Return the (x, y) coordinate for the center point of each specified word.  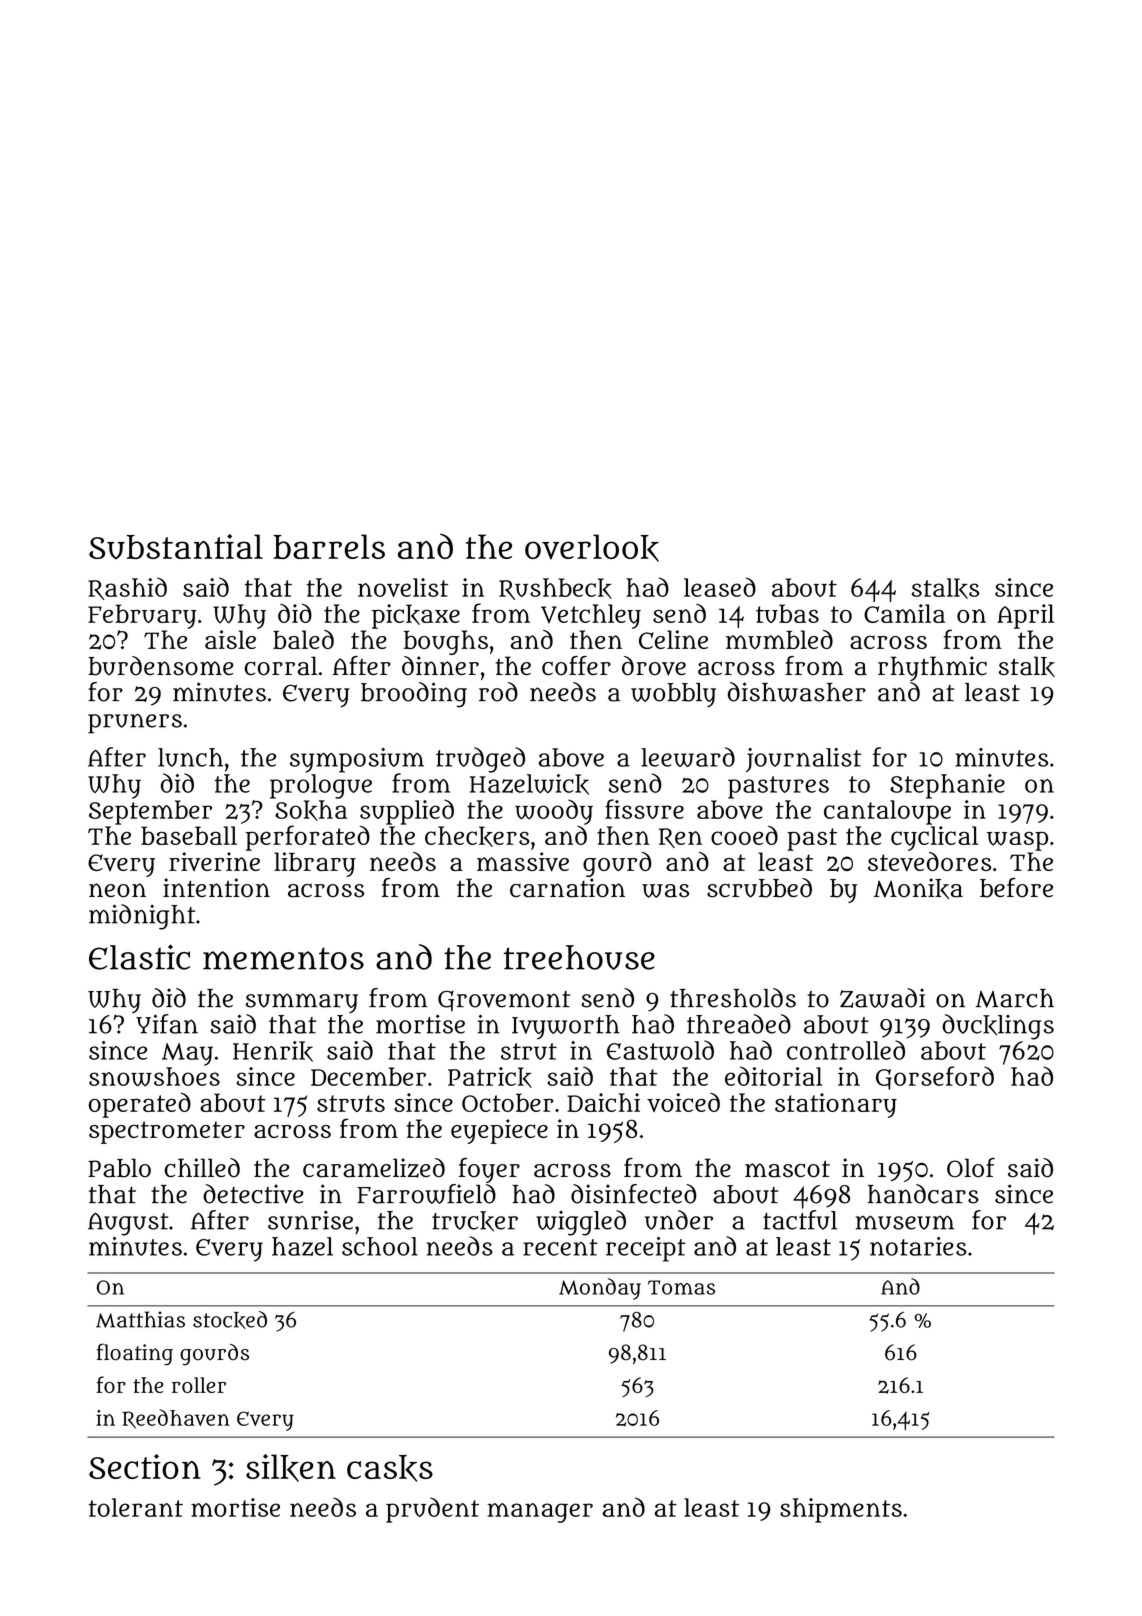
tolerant (136, 1507)
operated (140, 1105)
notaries (918, 1246)
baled (303, 639)
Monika (918, 888)
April (1025, 616)
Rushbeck (555, 589)
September (150, 812)
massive (523, 862)
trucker (475, 1221)
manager (540, 1513)
